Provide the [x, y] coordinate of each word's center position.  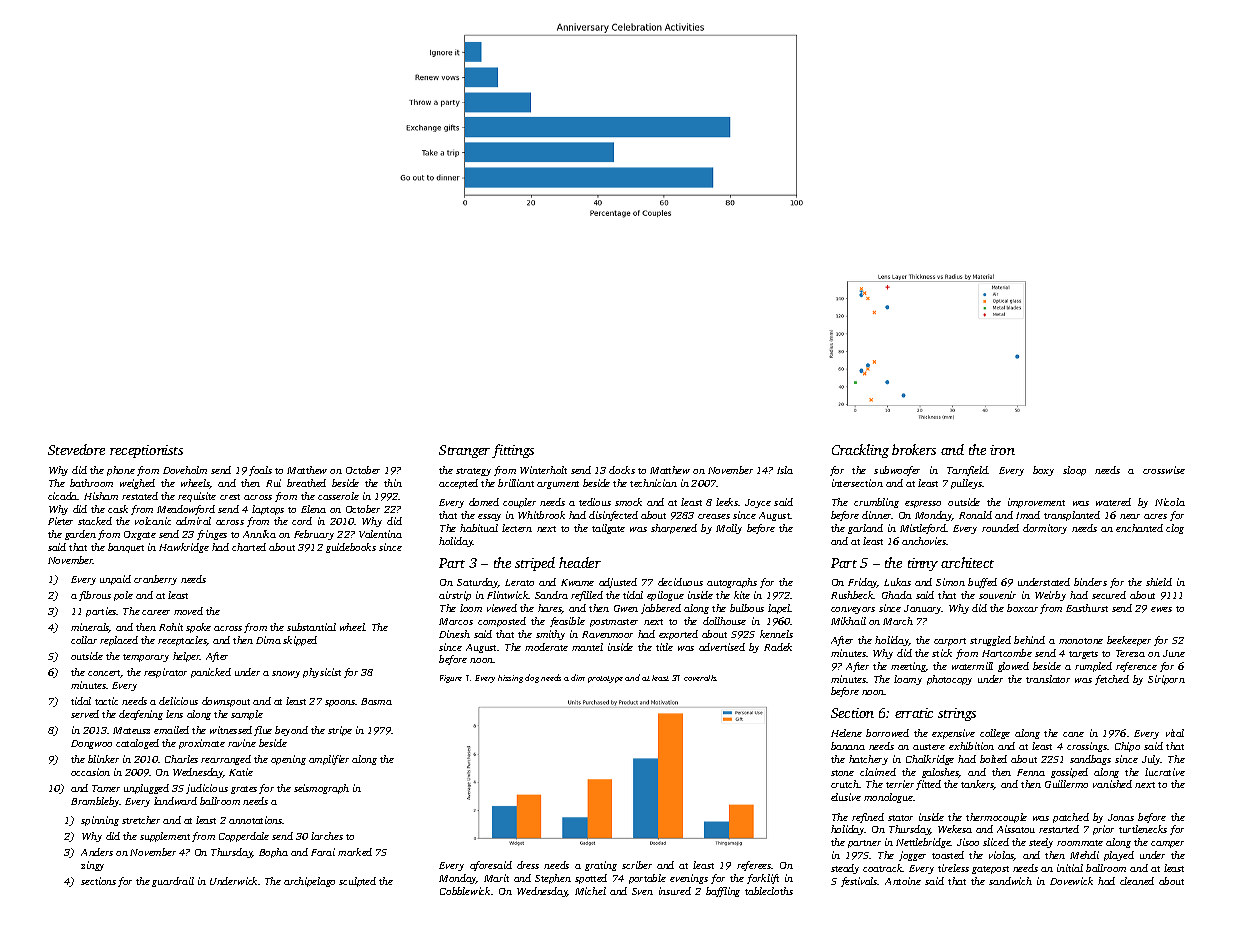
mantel [587, 647]
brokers [914, 449]
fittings [513, 451]
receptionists [146, 451]
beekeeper [1129, 641]
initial [1070, 868]
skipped [300, 641]
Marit [496, 878]
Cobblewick [465, 891]
